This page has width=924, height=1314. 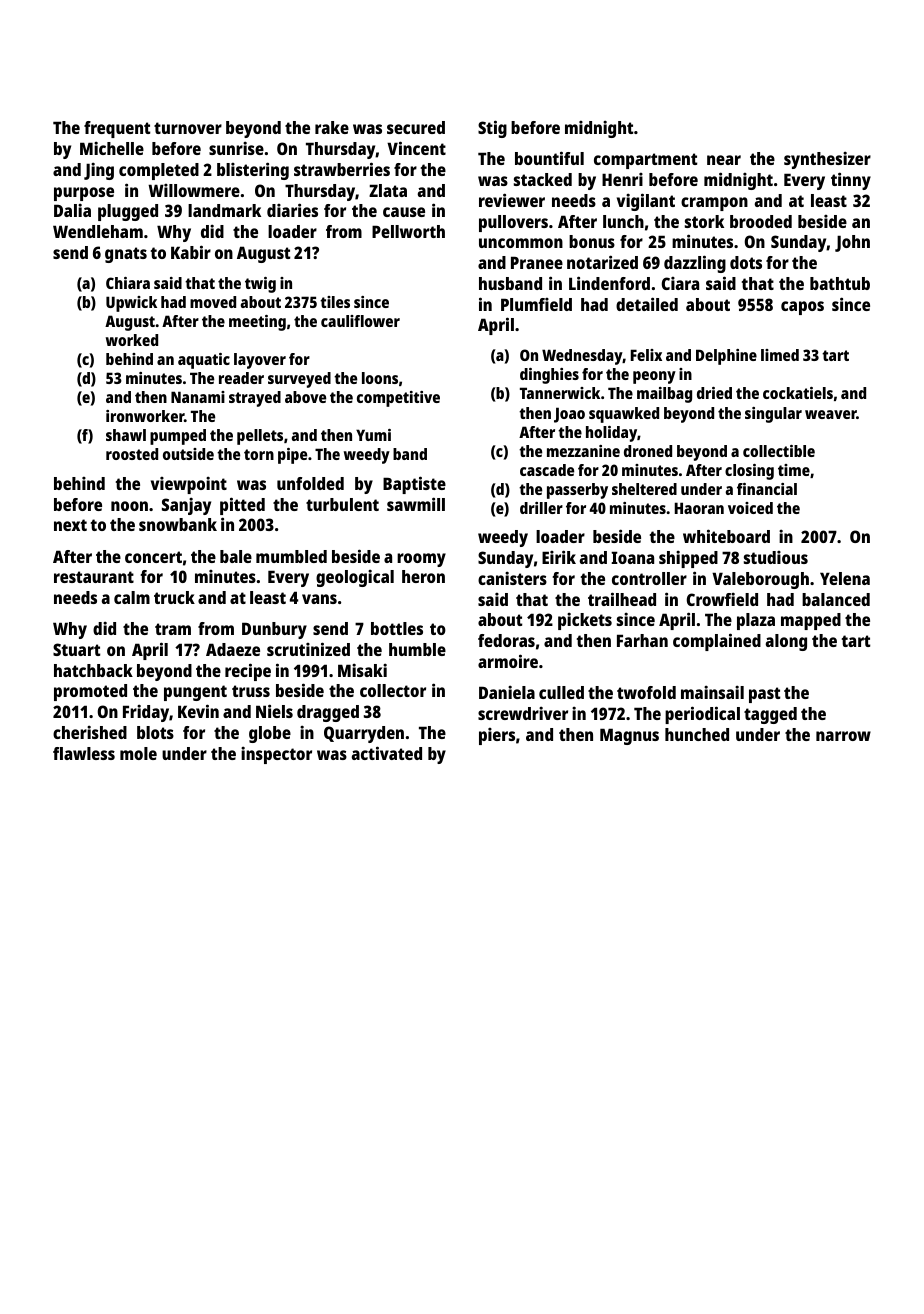 I want to click on John, so click(x=852, y=243).
